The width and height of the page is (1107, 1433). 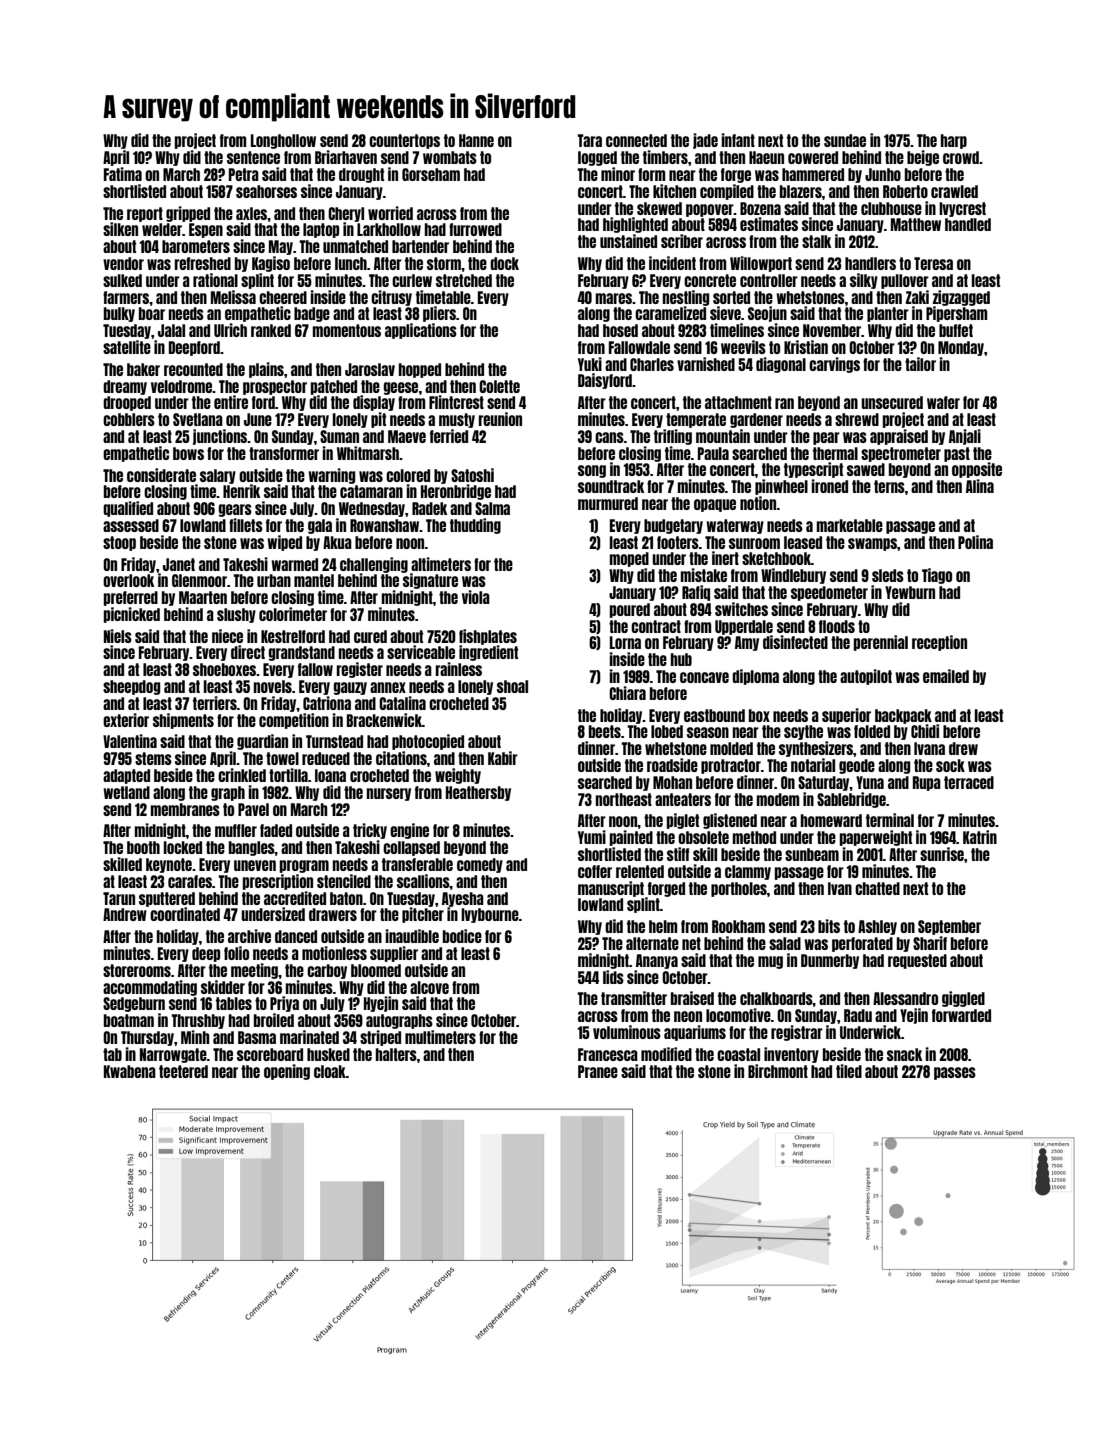 What do you see at coordinates (673, 437) in the page?
I see `trifling` at bounding box center [673, 437].
